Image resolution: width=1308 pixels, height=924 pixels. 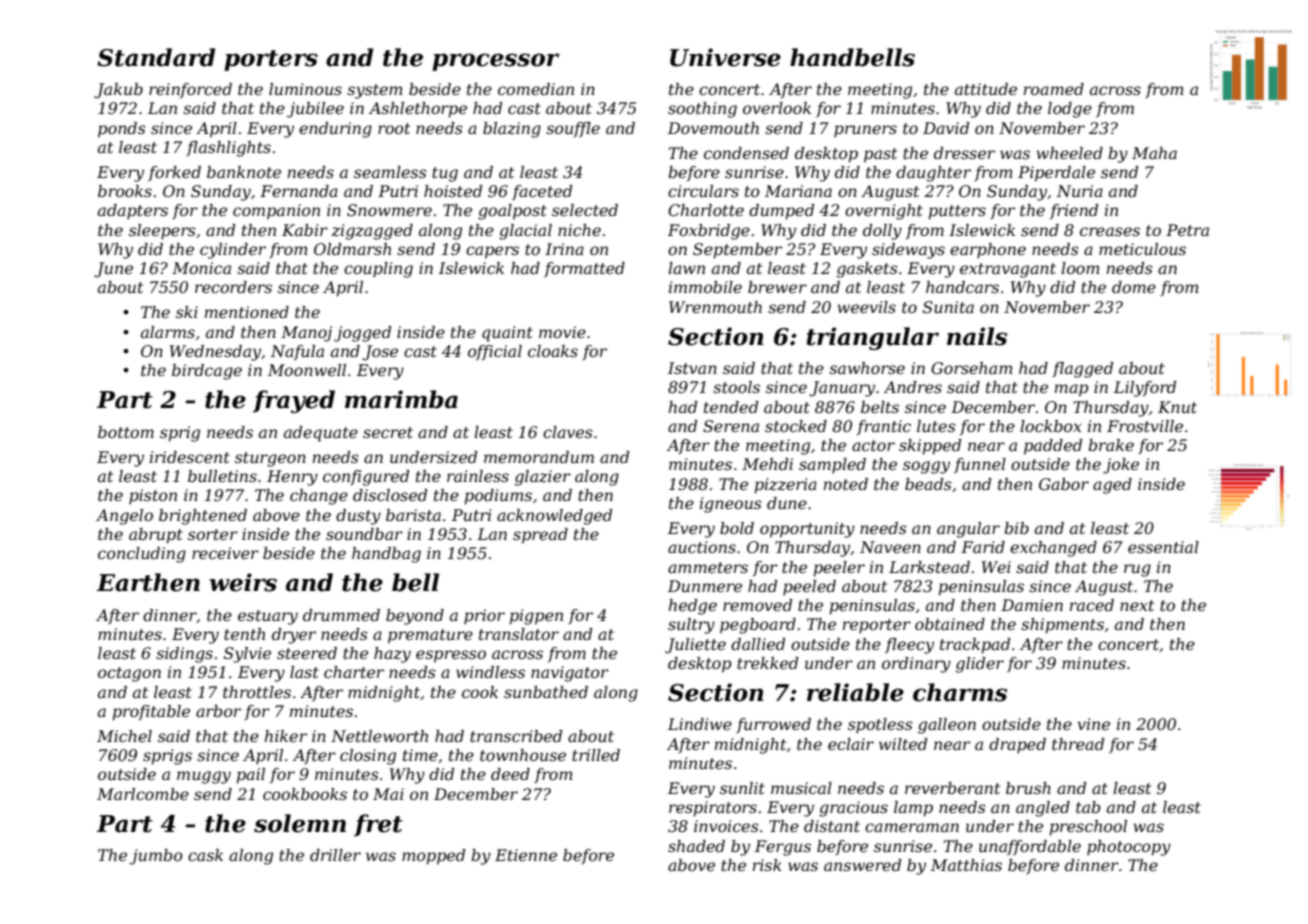 What do you see at coordinates (124, 736) in the screenshot?
I see `Michel` at bounding box center [124, 736].
